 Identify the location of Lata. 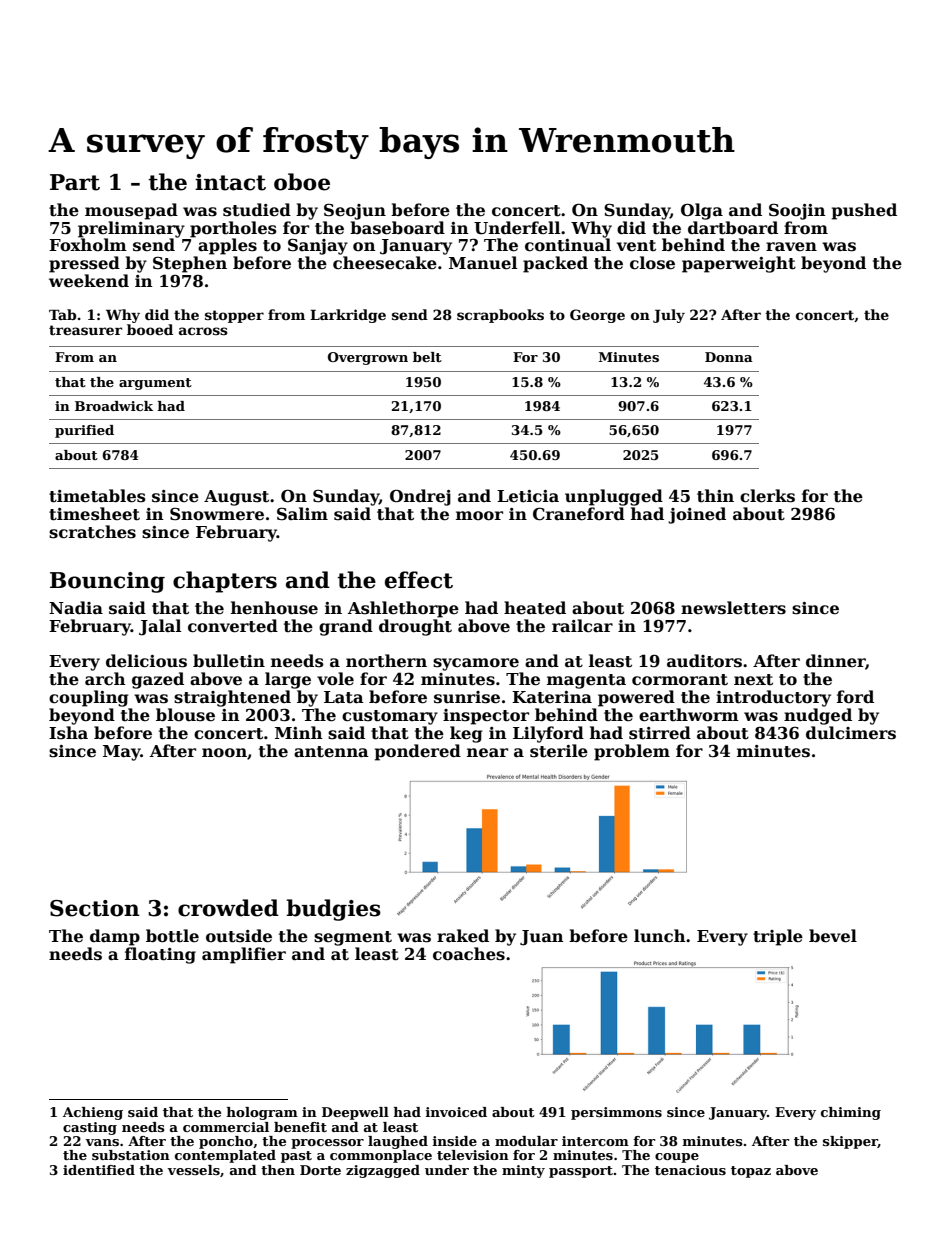
(344, 697).
